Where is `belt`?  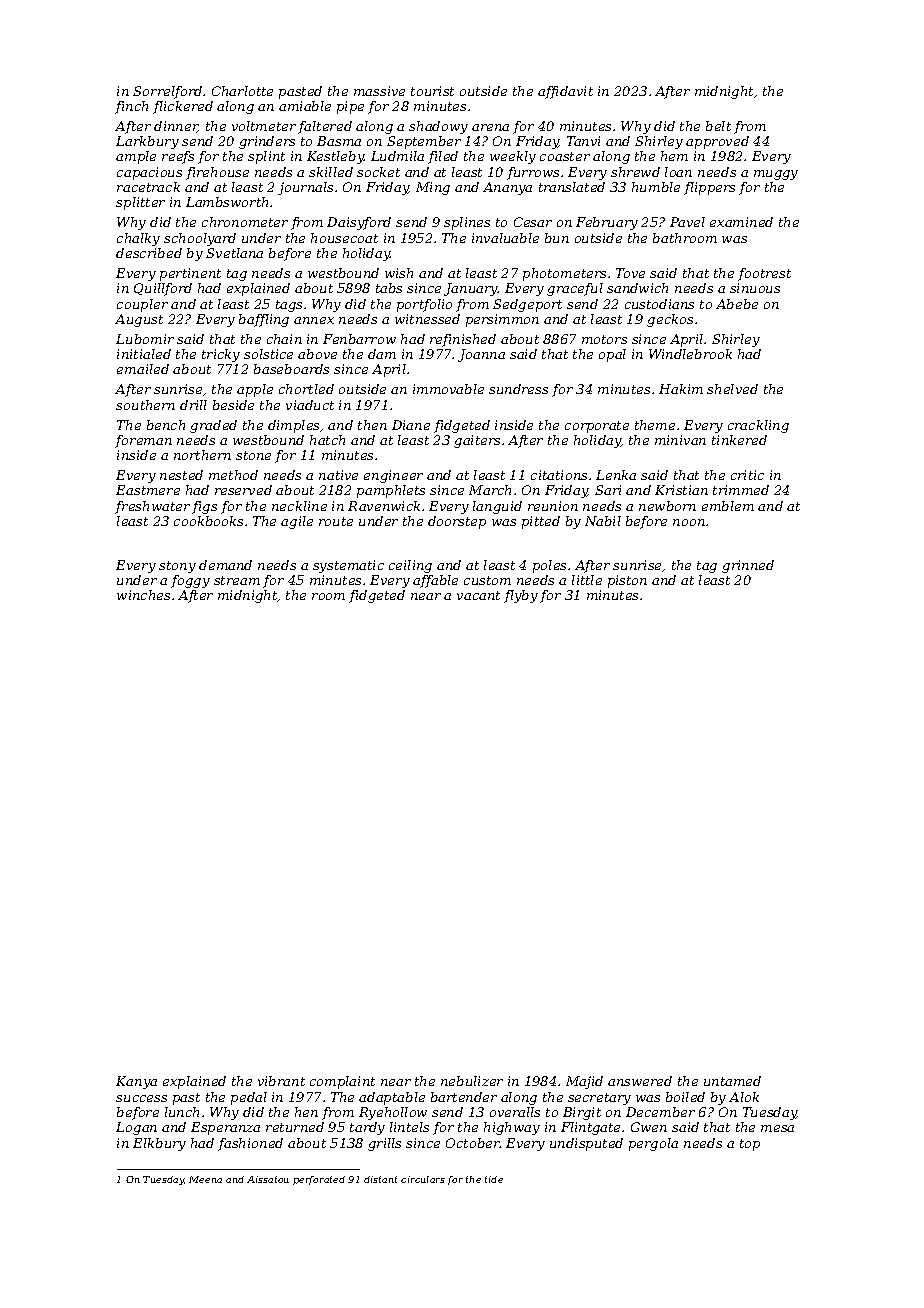
belt is located at coordinates (718, 126).
